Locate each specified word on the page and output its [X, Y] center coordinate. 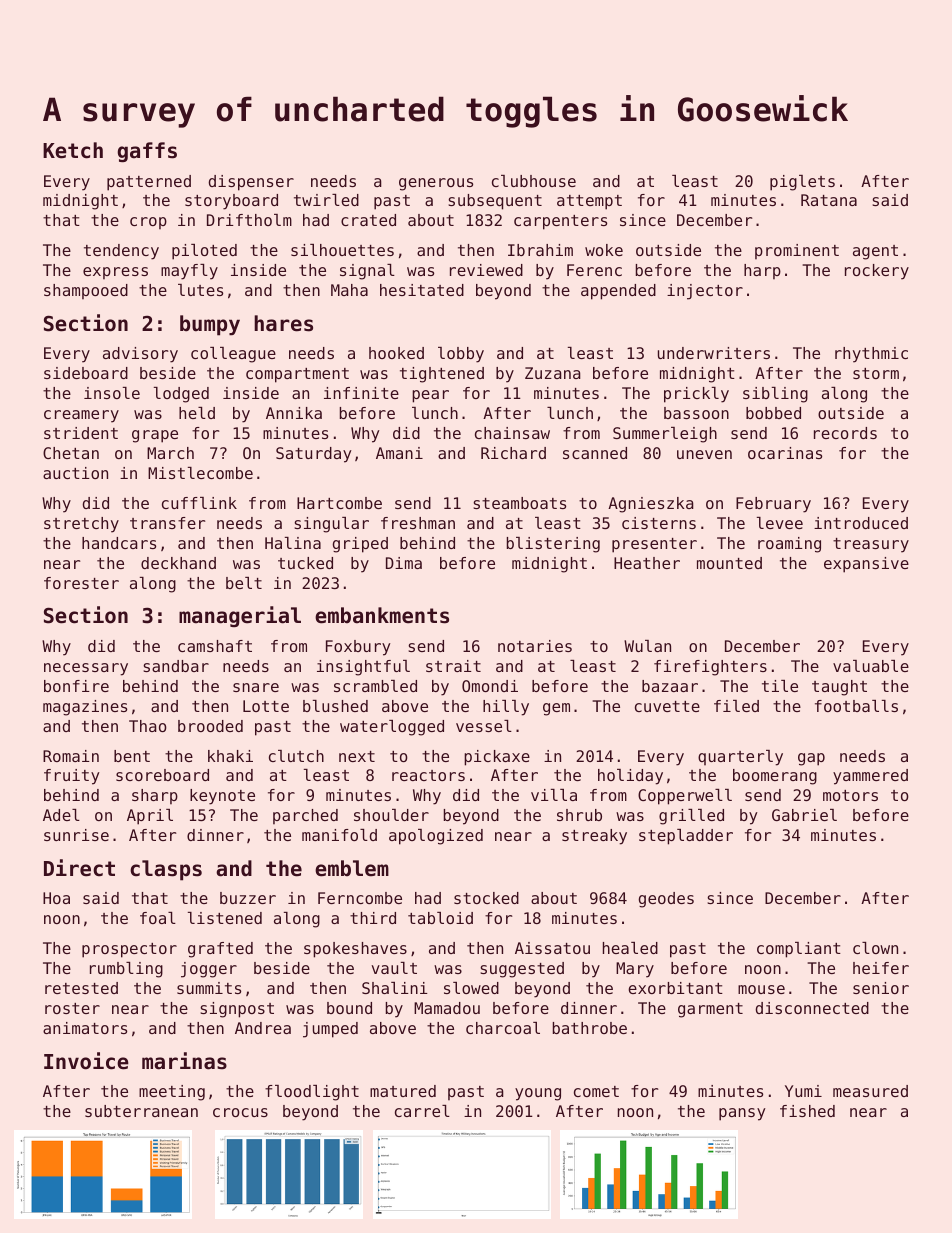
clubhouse [534, 181]
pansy [742, 1114]
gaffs [147, 152]
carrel [422, 1111]
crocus [240, 1112]
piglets [802, 183]
